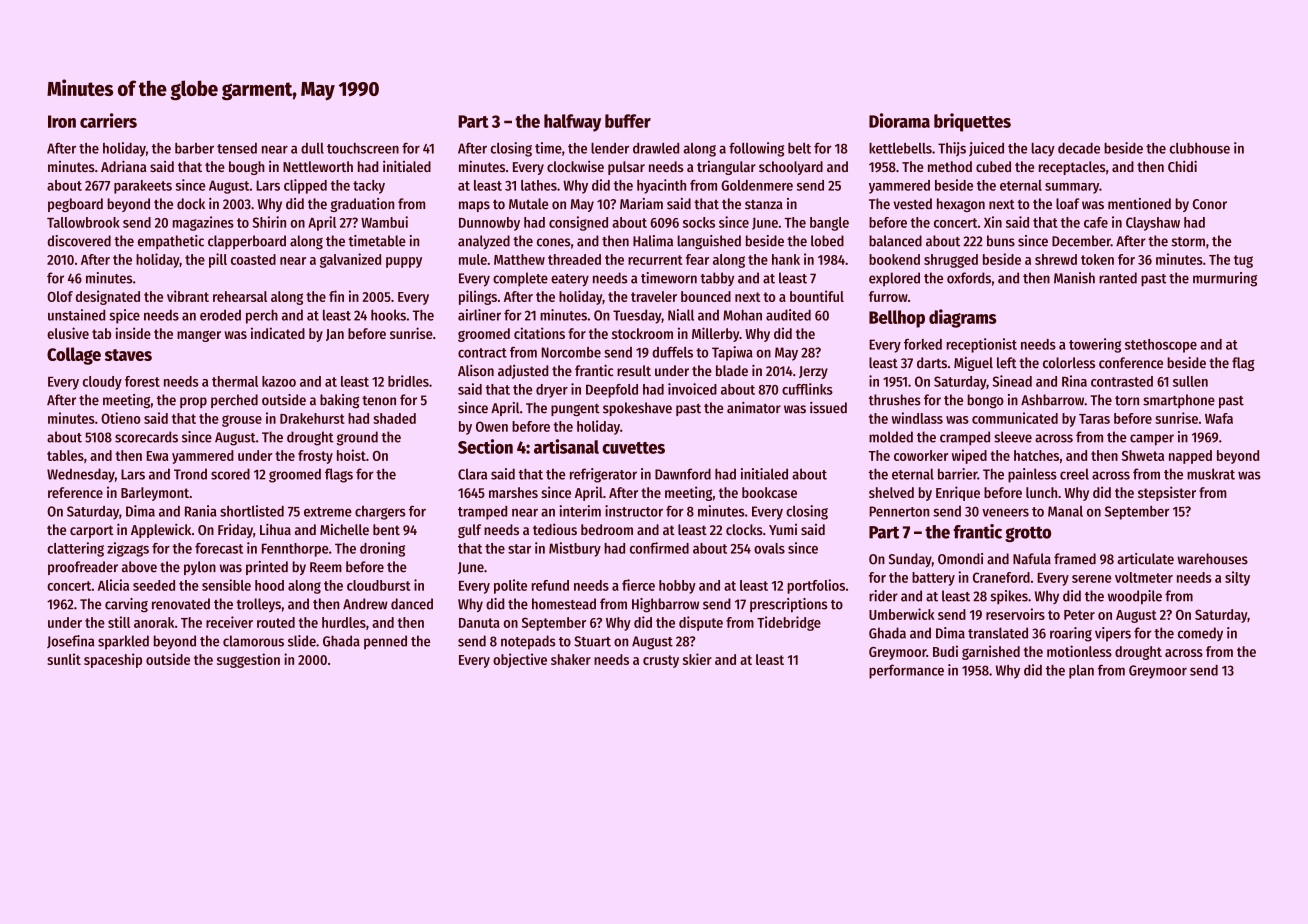 This image has width=1308, height=924. Describe the element at coordinates (628, 121) in the image. I see `buffer` at that location.
